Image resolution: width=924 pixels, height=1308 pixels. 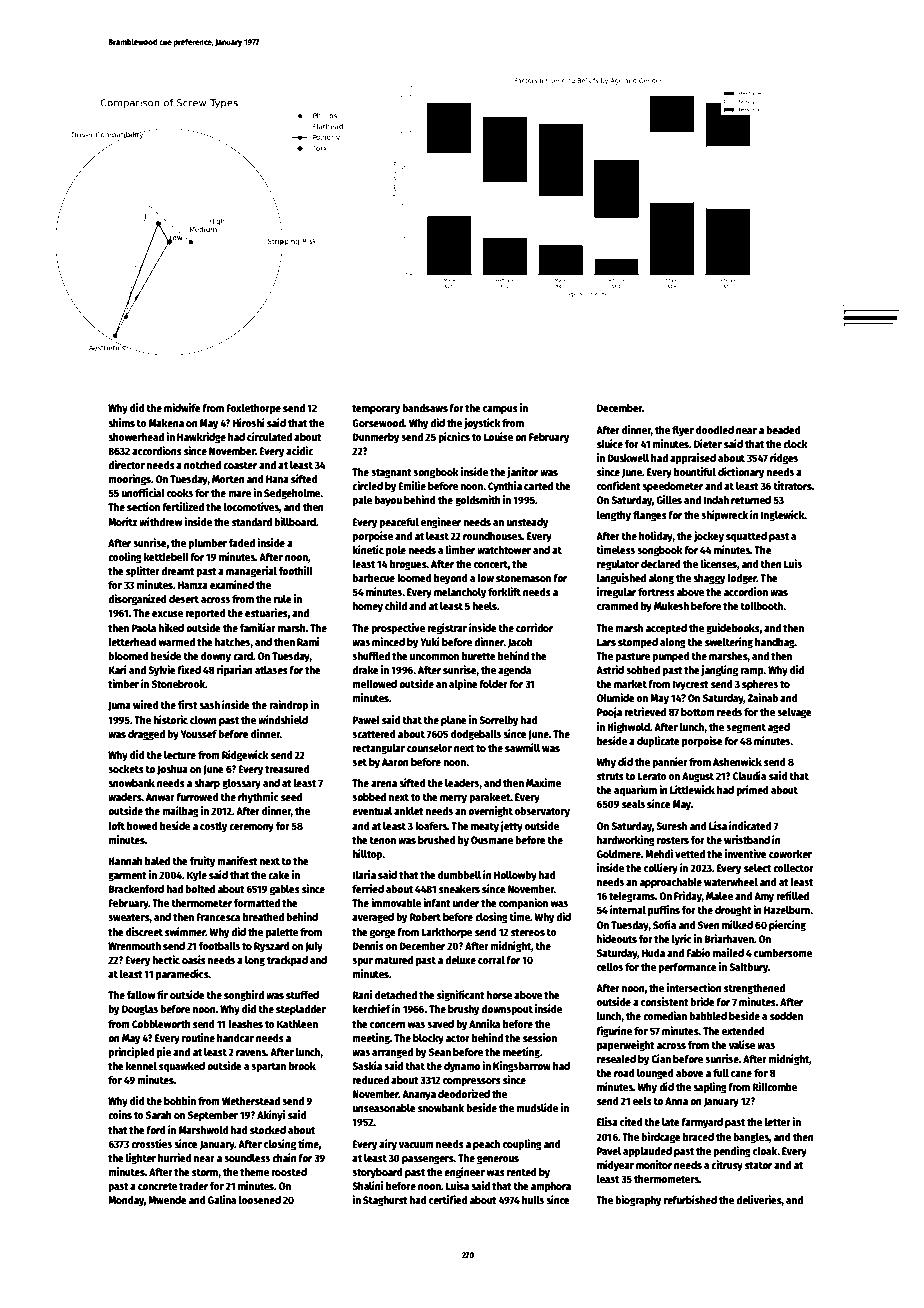 What do you see at coordinates (746, 537) in the image?
I see `squatted` at bounding box center [746, 537].
